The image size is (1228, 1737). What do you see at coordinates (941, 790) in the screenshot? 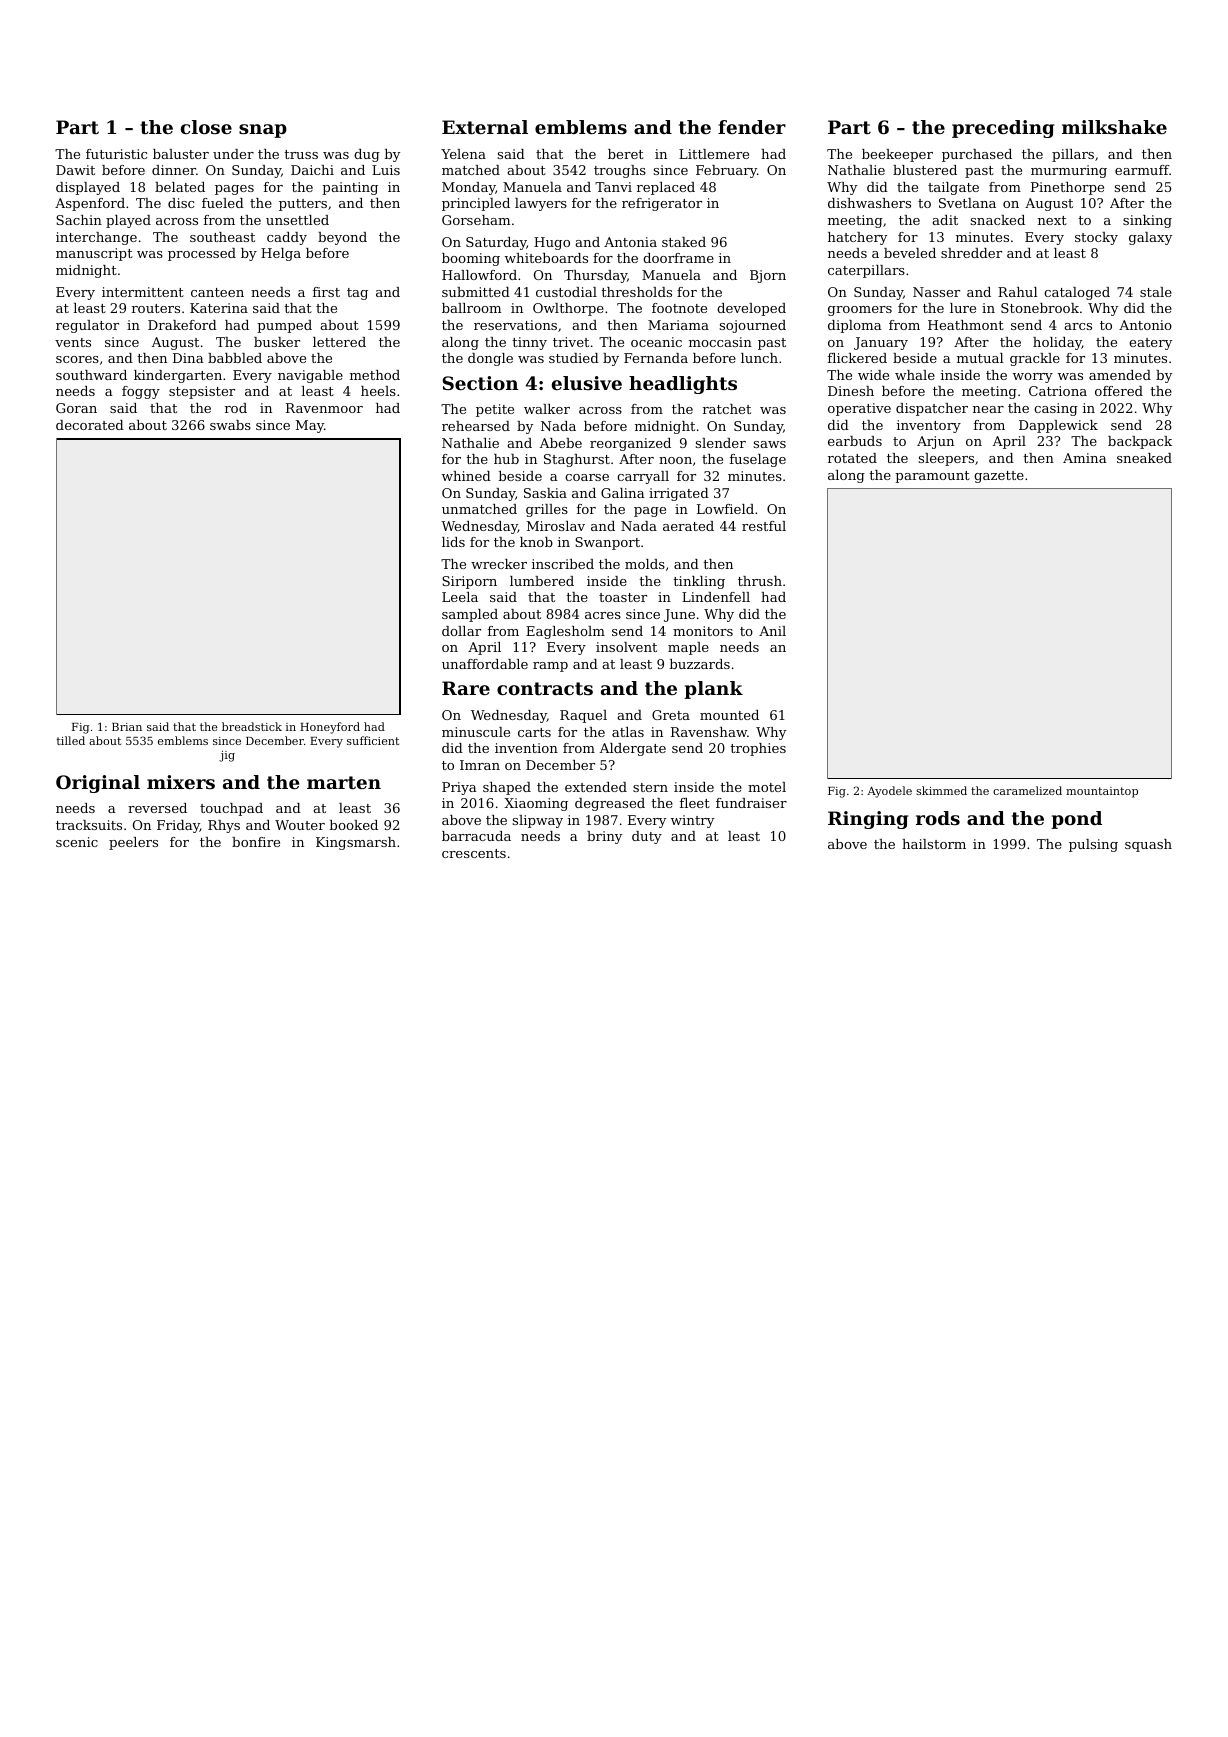
I see `skimmed` at bounding box center [941, 790].
